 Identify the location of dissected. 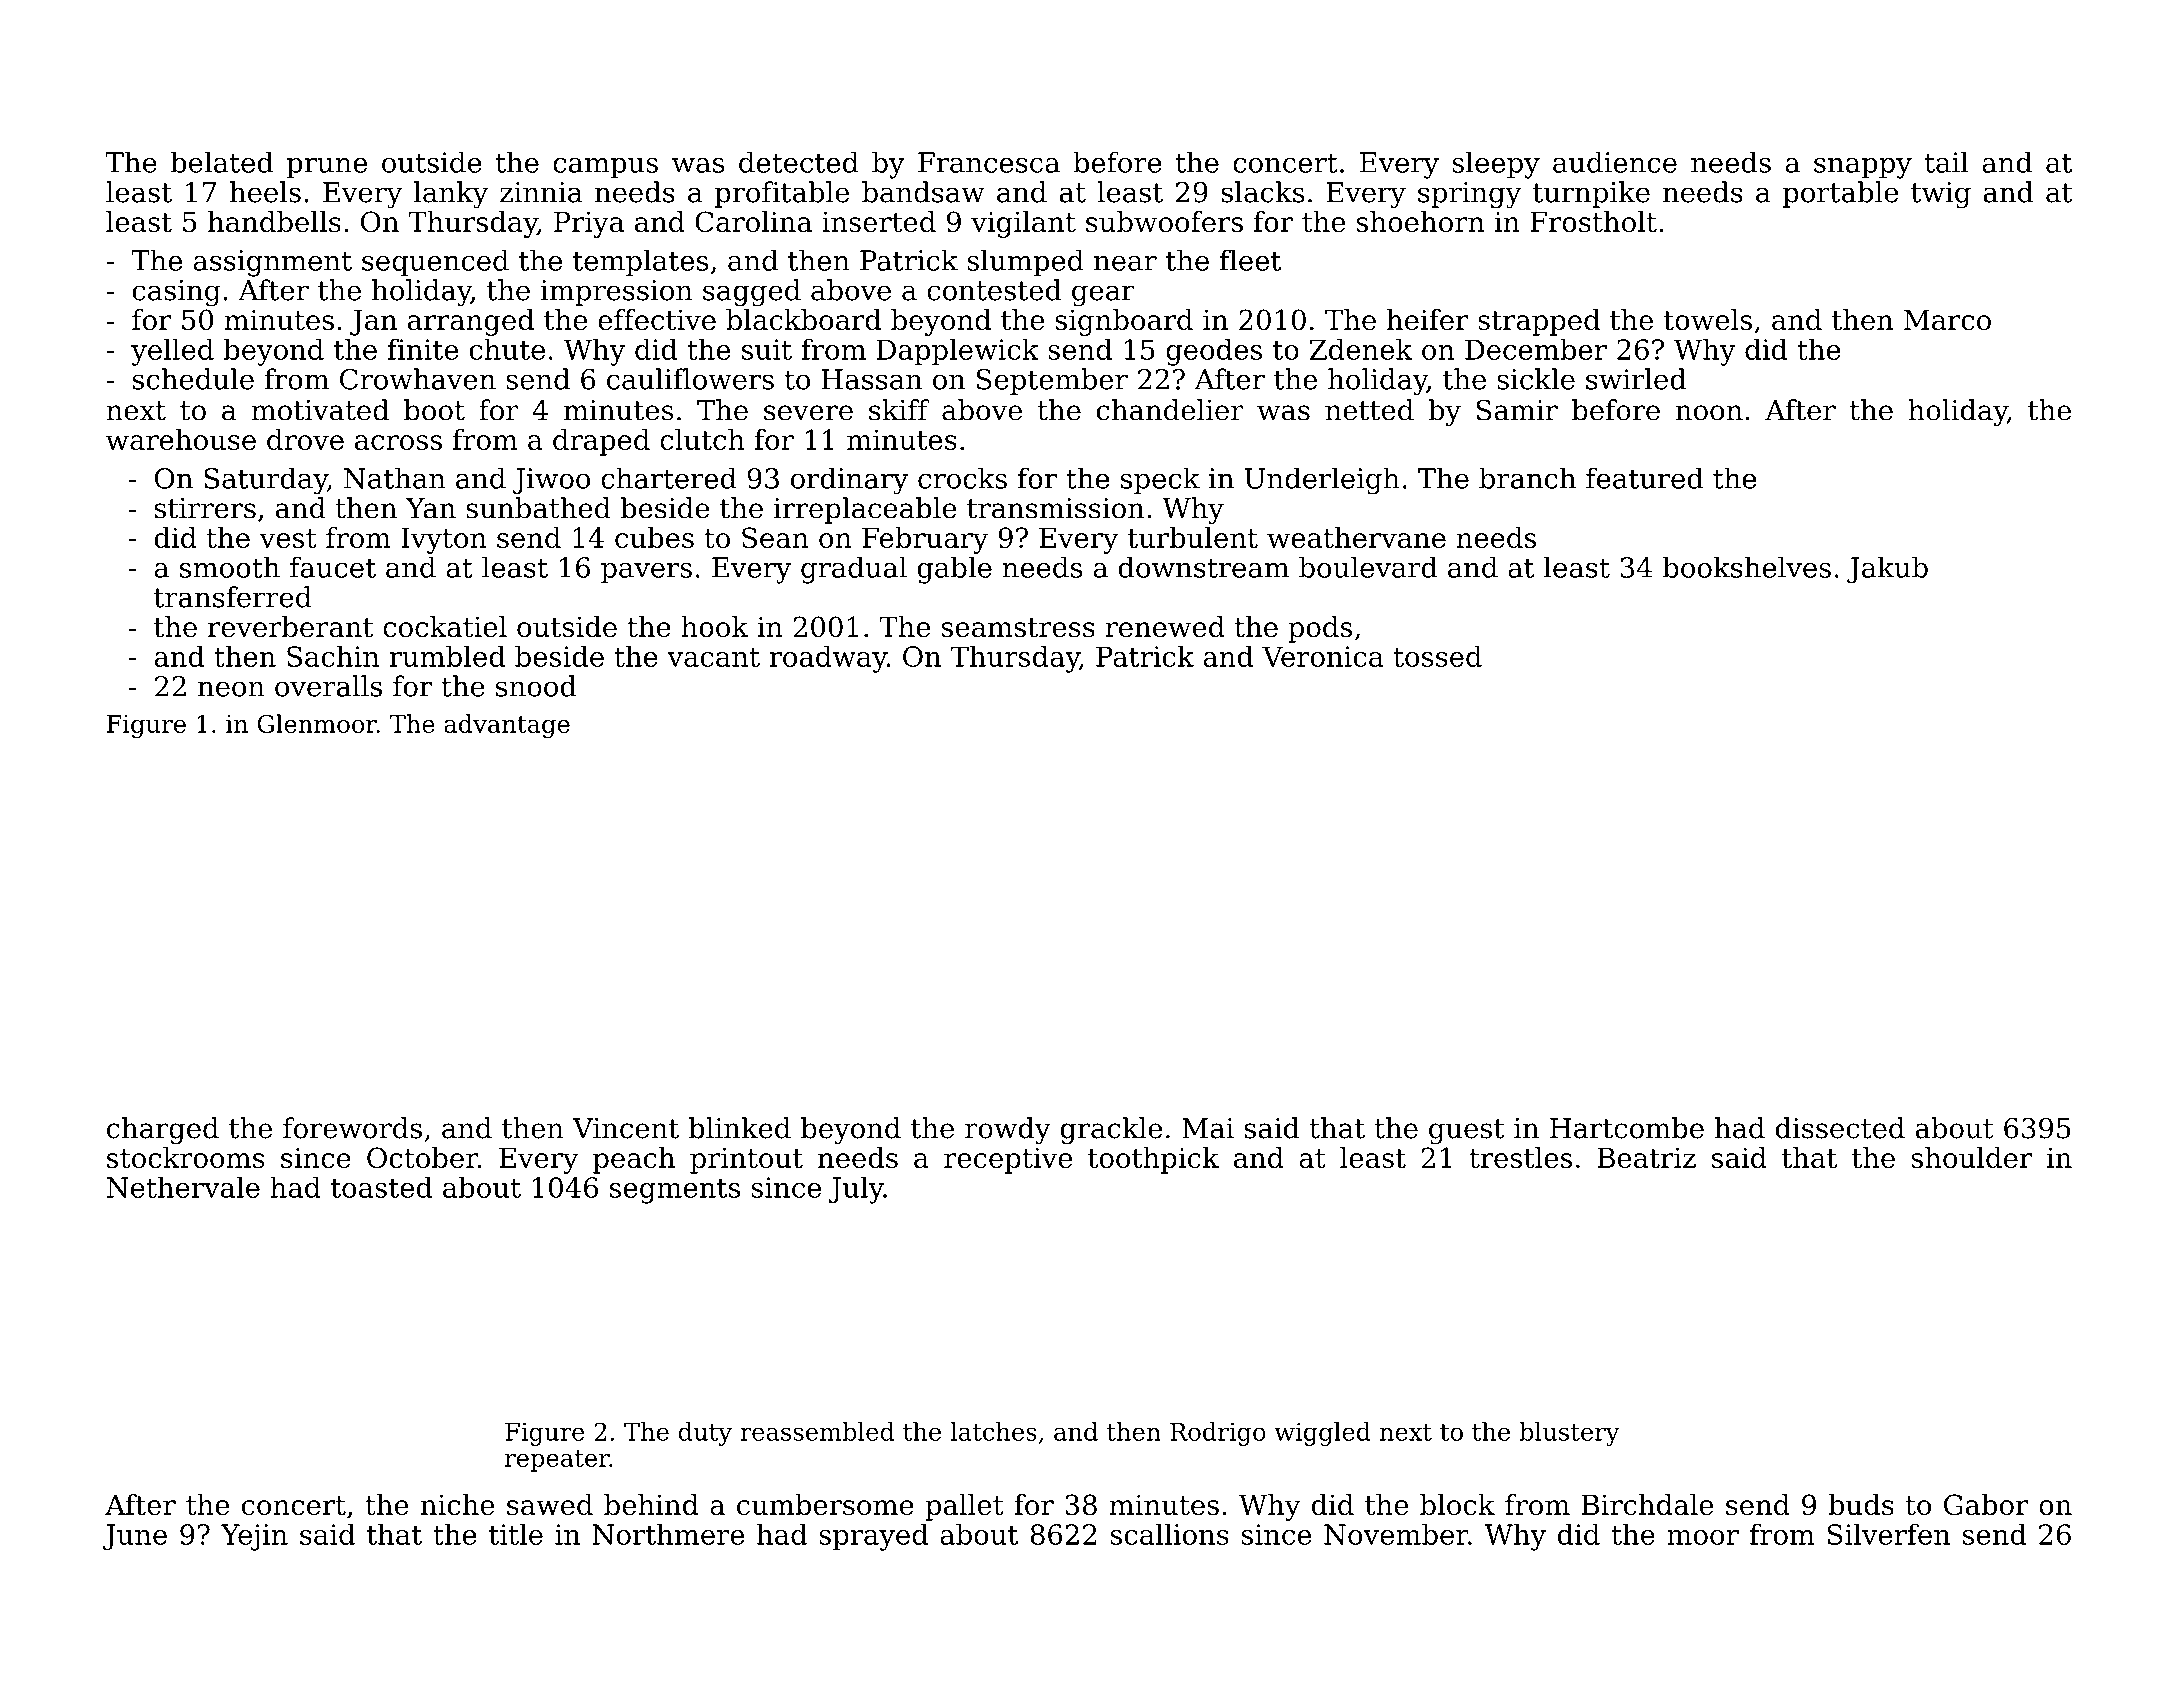
(1840, 1128).
